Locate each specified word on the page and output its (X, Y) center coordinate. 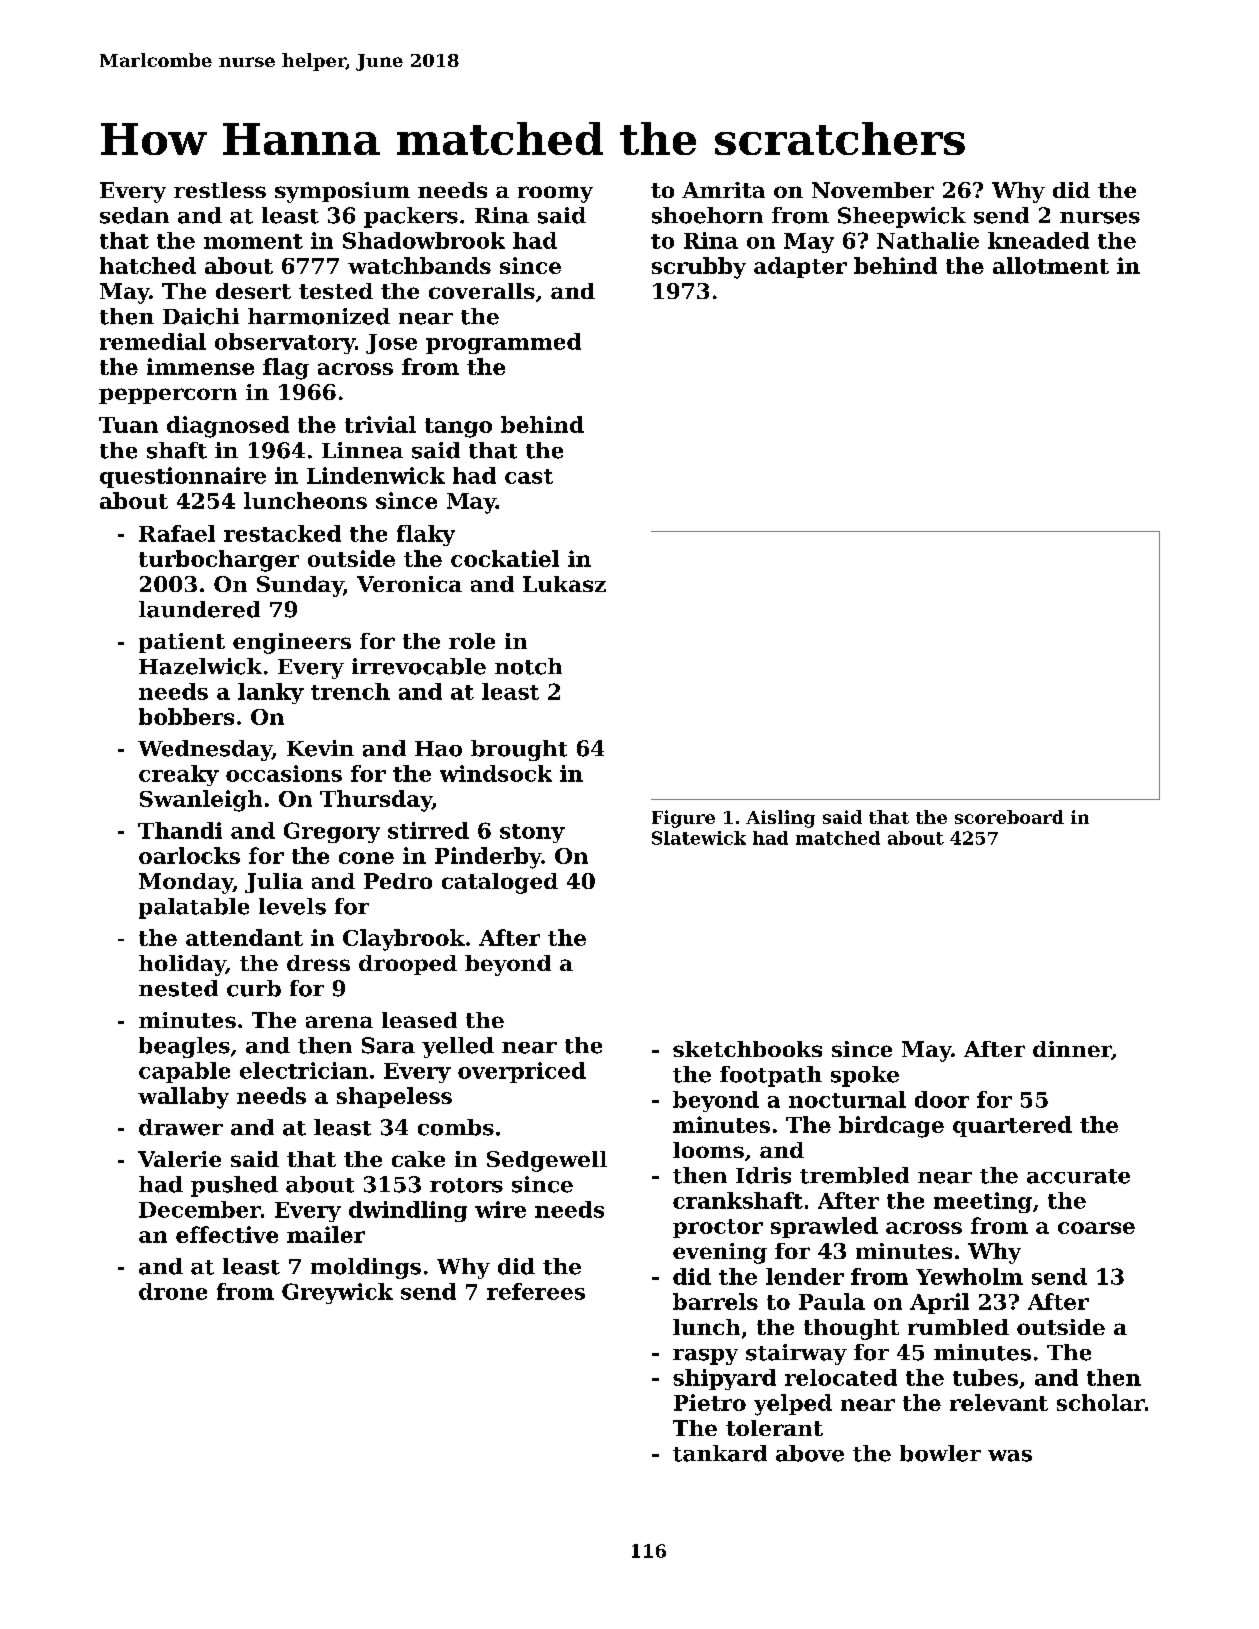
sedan (134, 215)
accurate (1078, 1176)
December (200, 1209)
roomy (555, 194)
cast (529, 476)
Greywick (337, 1293)
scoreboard (1009, 817)
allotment (1051, 265)
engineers (292, 643)
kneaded (1038, 240)
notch (528, 666)
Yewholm (969, 1276)
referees (536, 1291)
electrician (304, 1070)
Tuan (128, 425)
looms (708, 1150)
